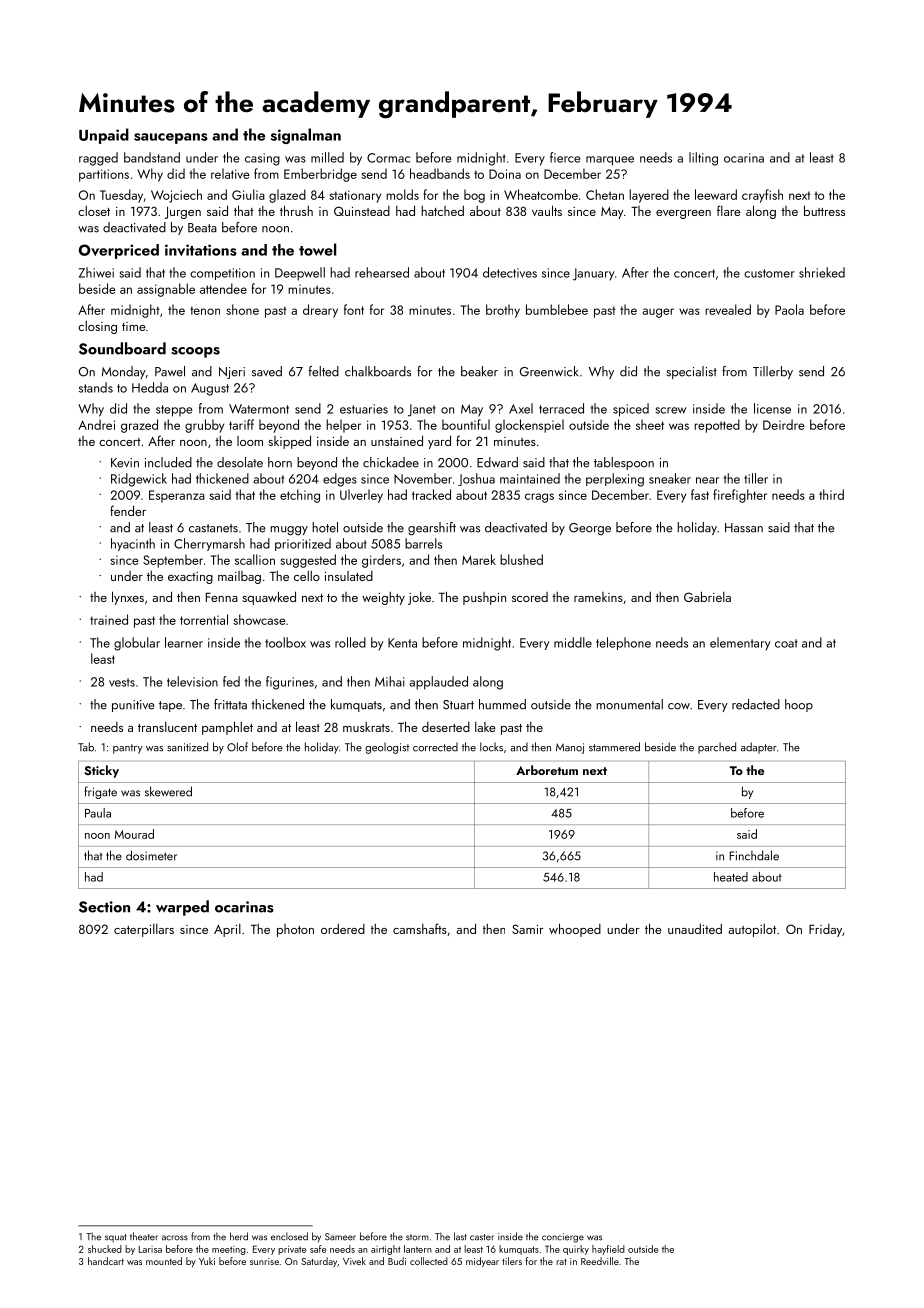  What do you see at coordinates (231, 681) in the screenshot?
I see `fed` at bounding box center [231, 681].
